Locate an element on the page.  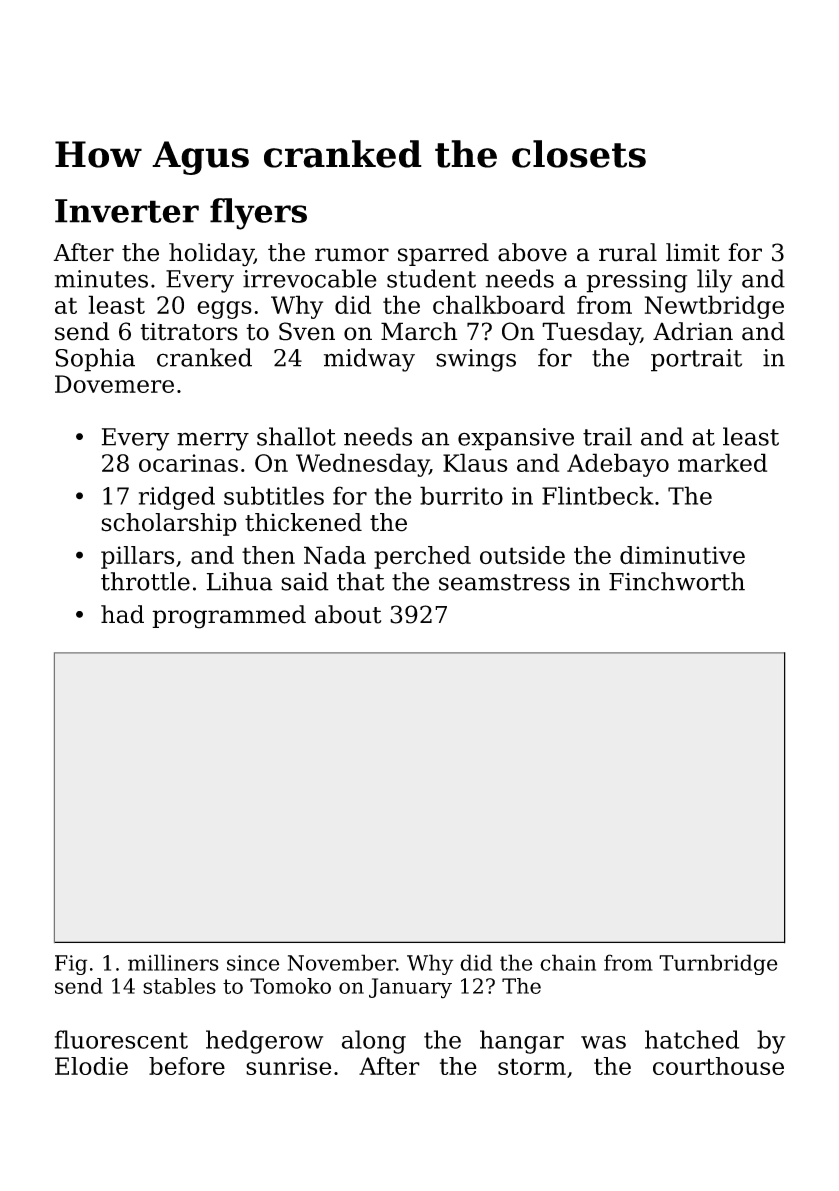
portrait is located at coordinates (696, 360).
